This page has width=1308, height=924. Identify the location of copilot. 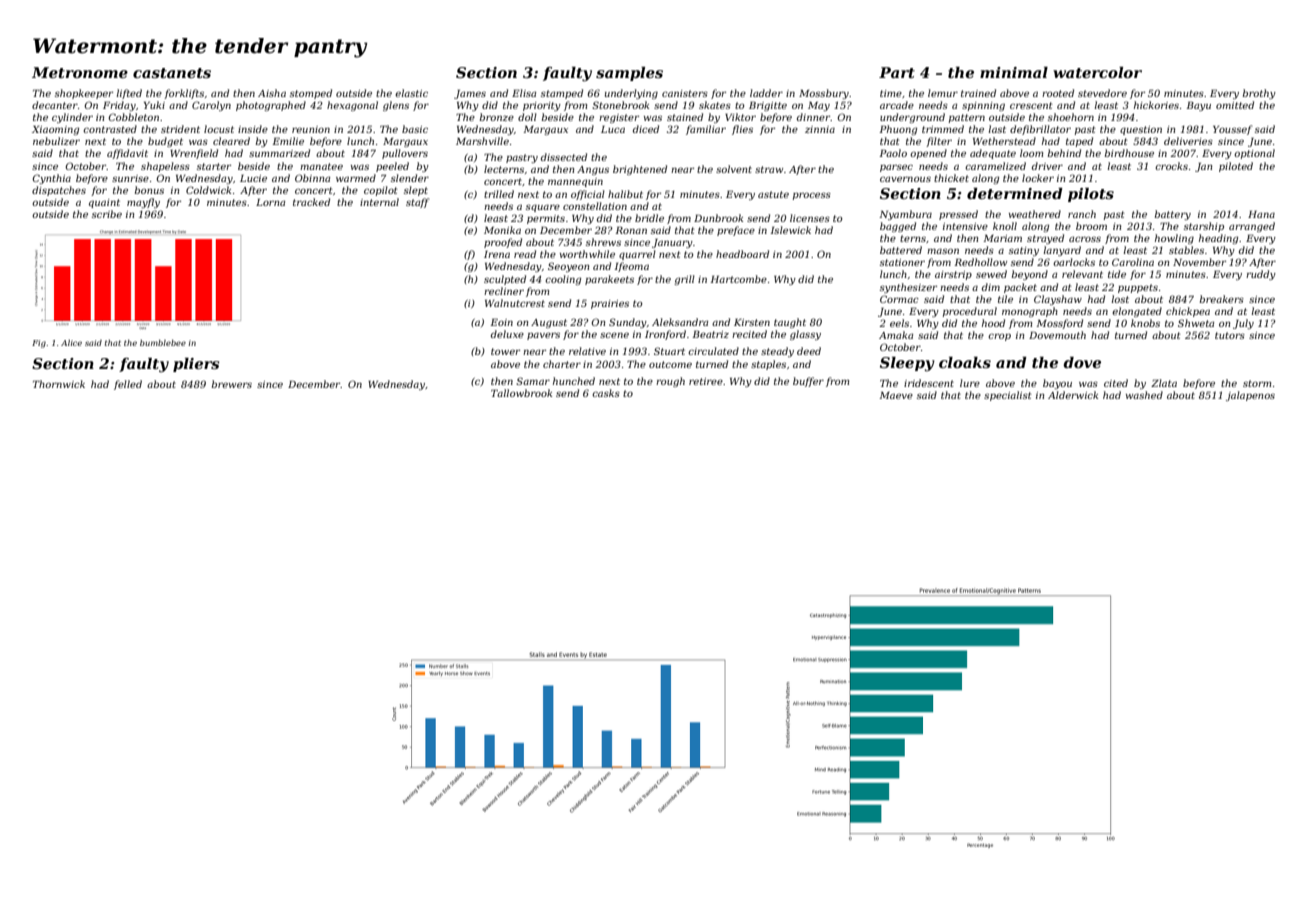
(381, 191).
